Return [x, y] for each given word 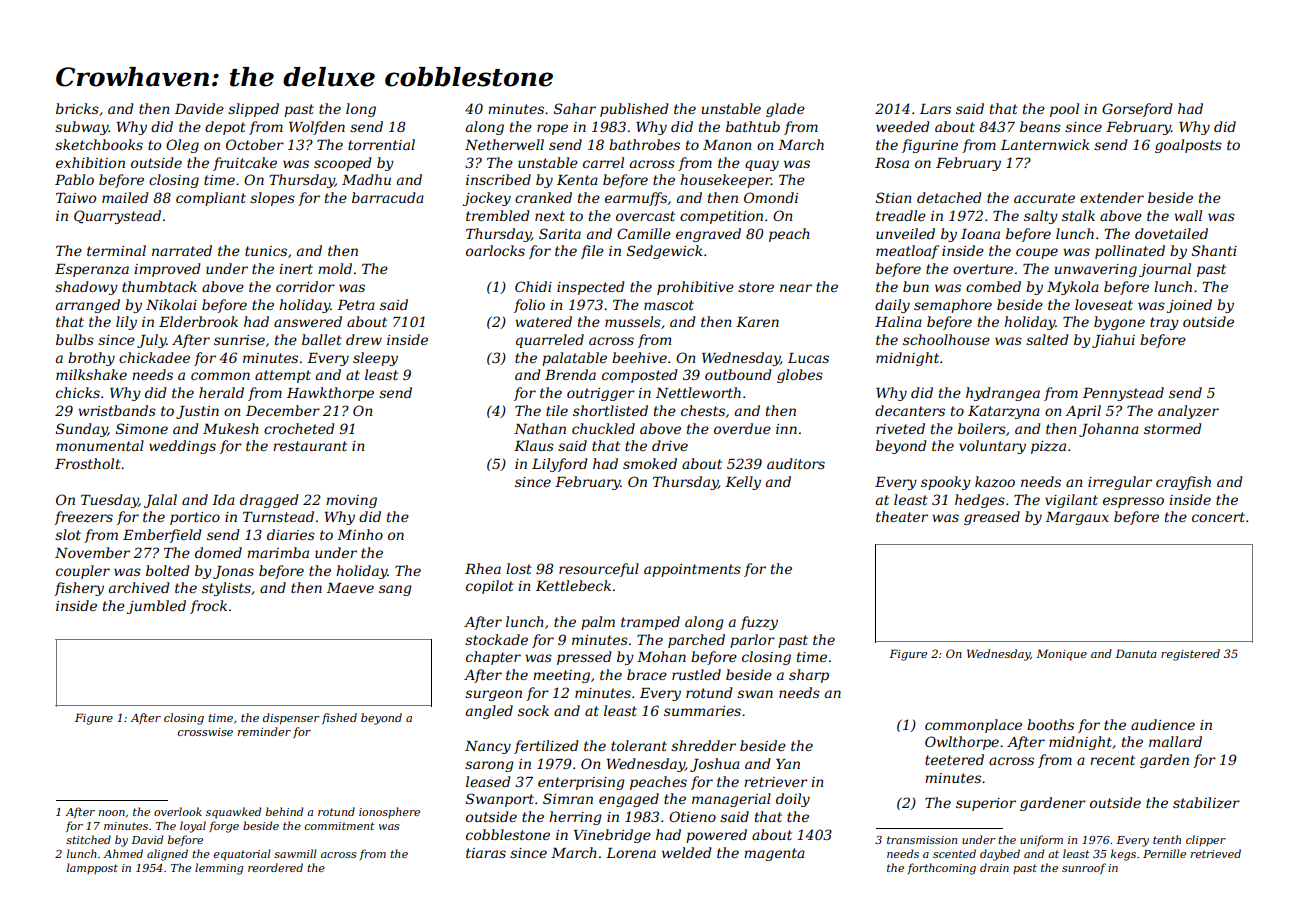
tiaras [486, 853]
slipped [253, 110]
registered [1190, 655]
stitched [88, 839]
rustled [696, 674]
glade [785, 110]
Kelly [743, 483]
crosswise [205, 732]
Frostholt [88, 463]
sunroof [1084, 868]
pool [1064, 110]
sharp [809, 676]
